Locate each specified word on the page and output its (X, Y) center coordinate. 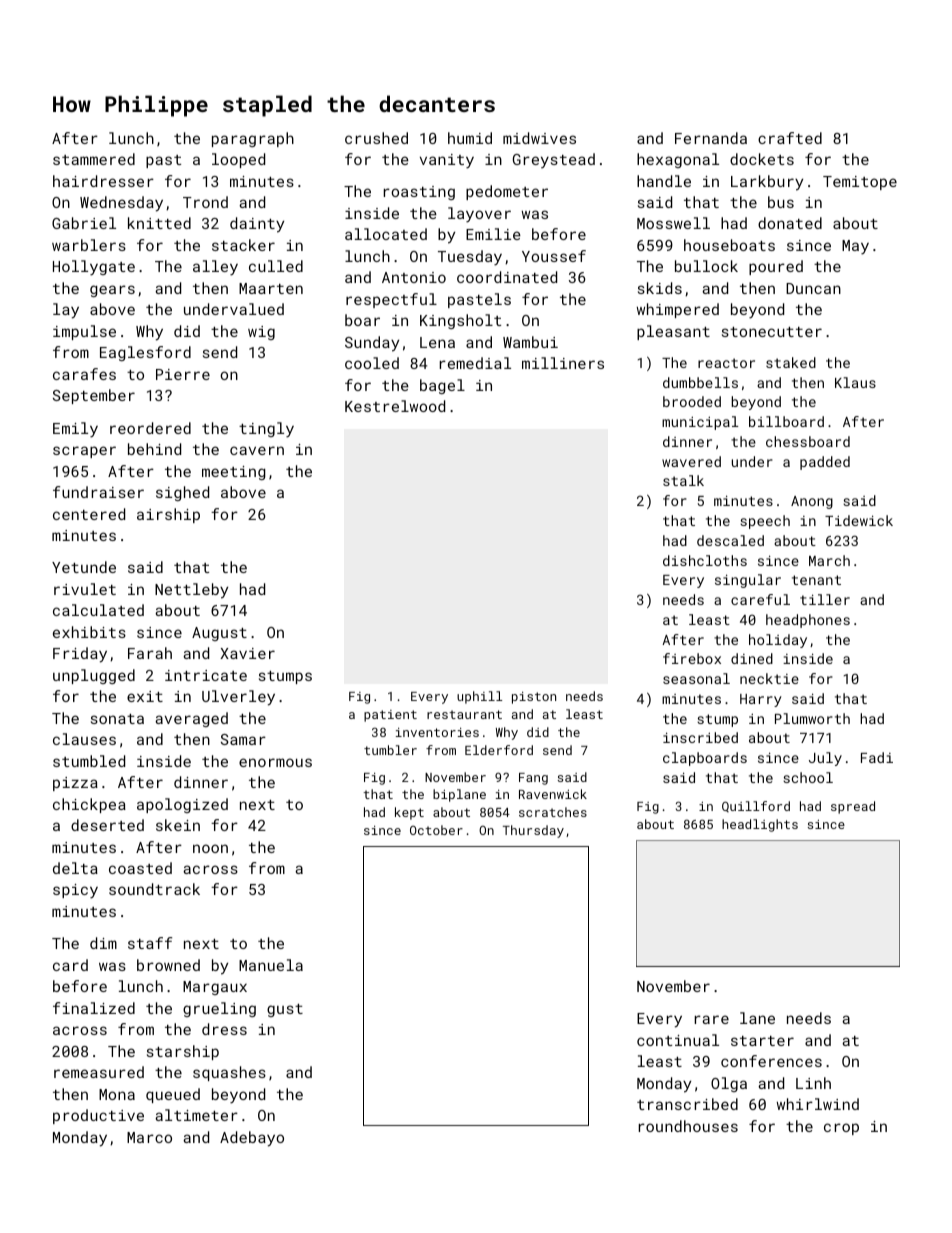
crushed (376, 138)
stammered (94, 159)
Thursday (533, 831)
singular (748, 581)
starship (183, 1052)
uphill (479, 697)
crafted (790, 138)
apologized (182, 805)
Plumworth (812, 718)
